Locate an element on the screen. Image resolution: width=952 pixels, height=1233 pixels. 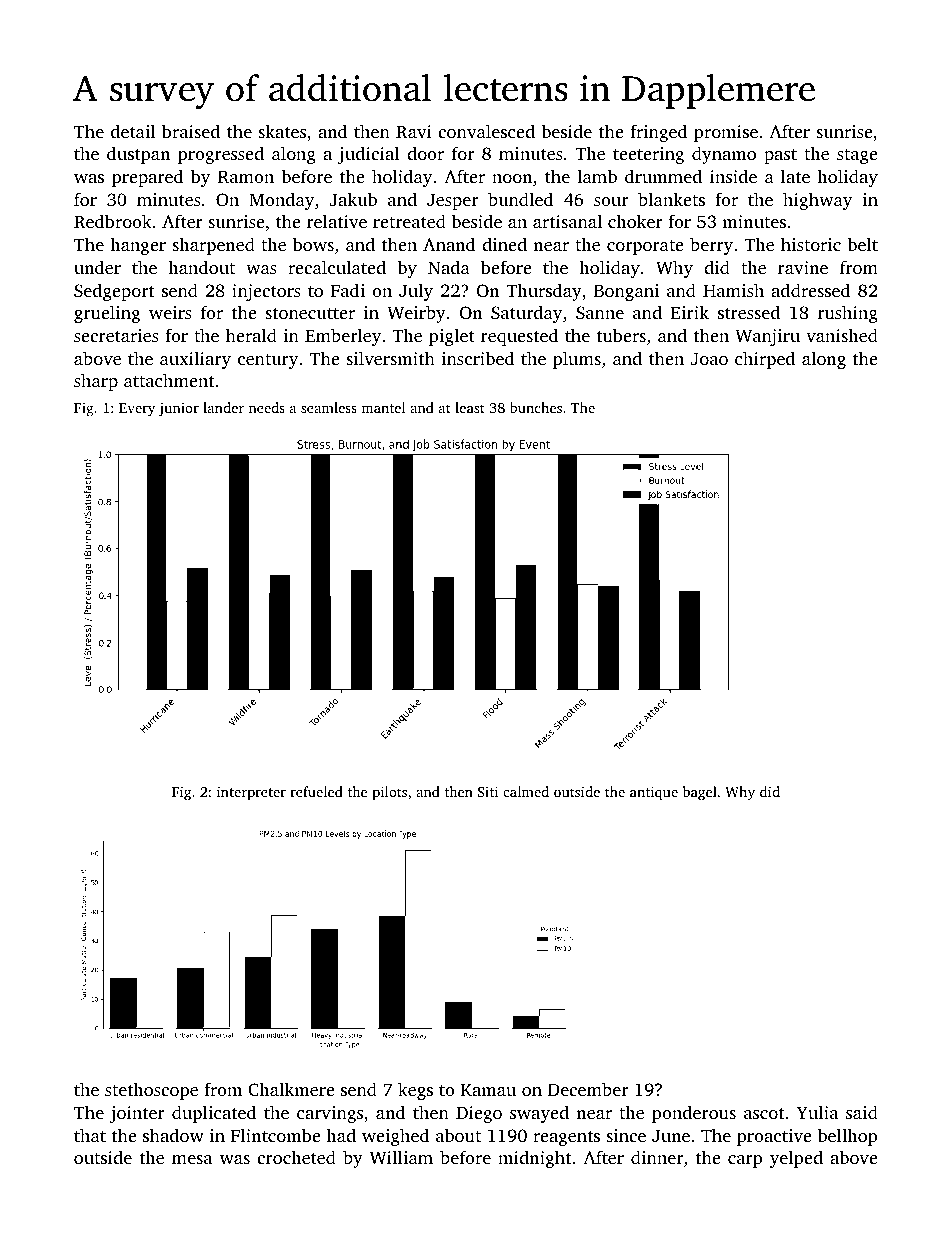
needs is located at coordinates (267, 407).
